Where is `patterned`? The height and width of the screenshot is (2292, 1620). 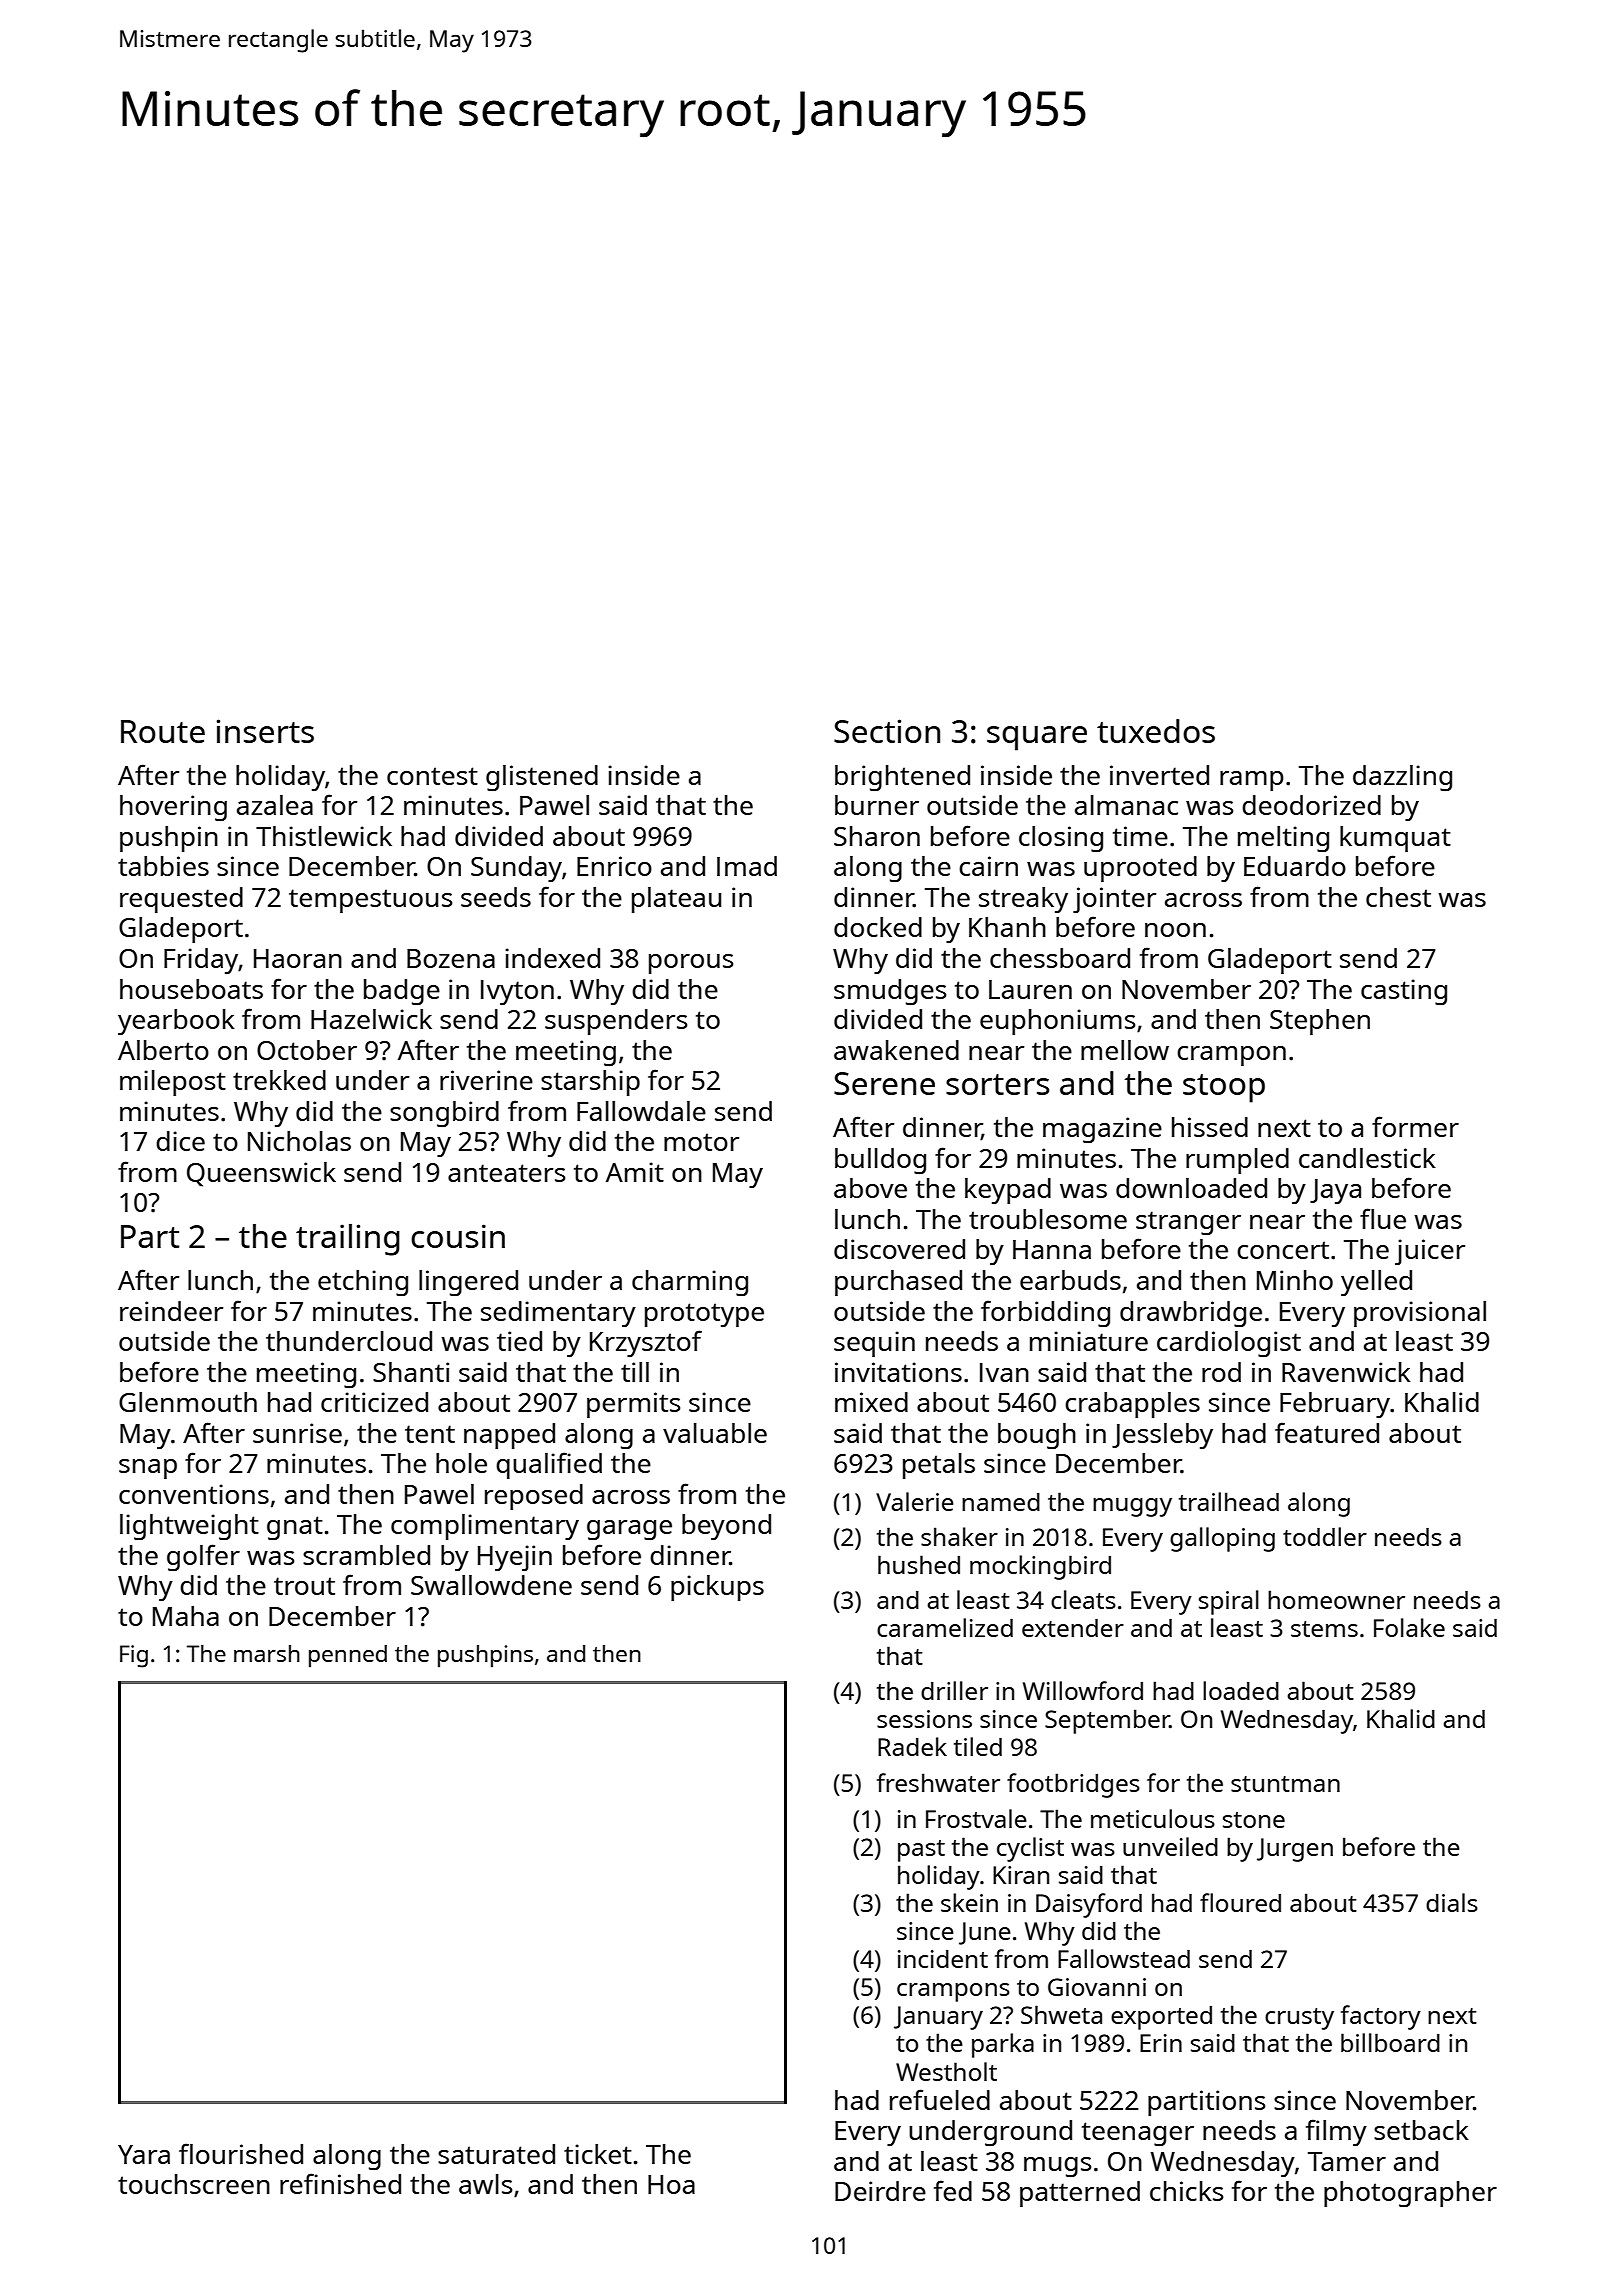
patterned is located at coordinates (1080, 2194).
